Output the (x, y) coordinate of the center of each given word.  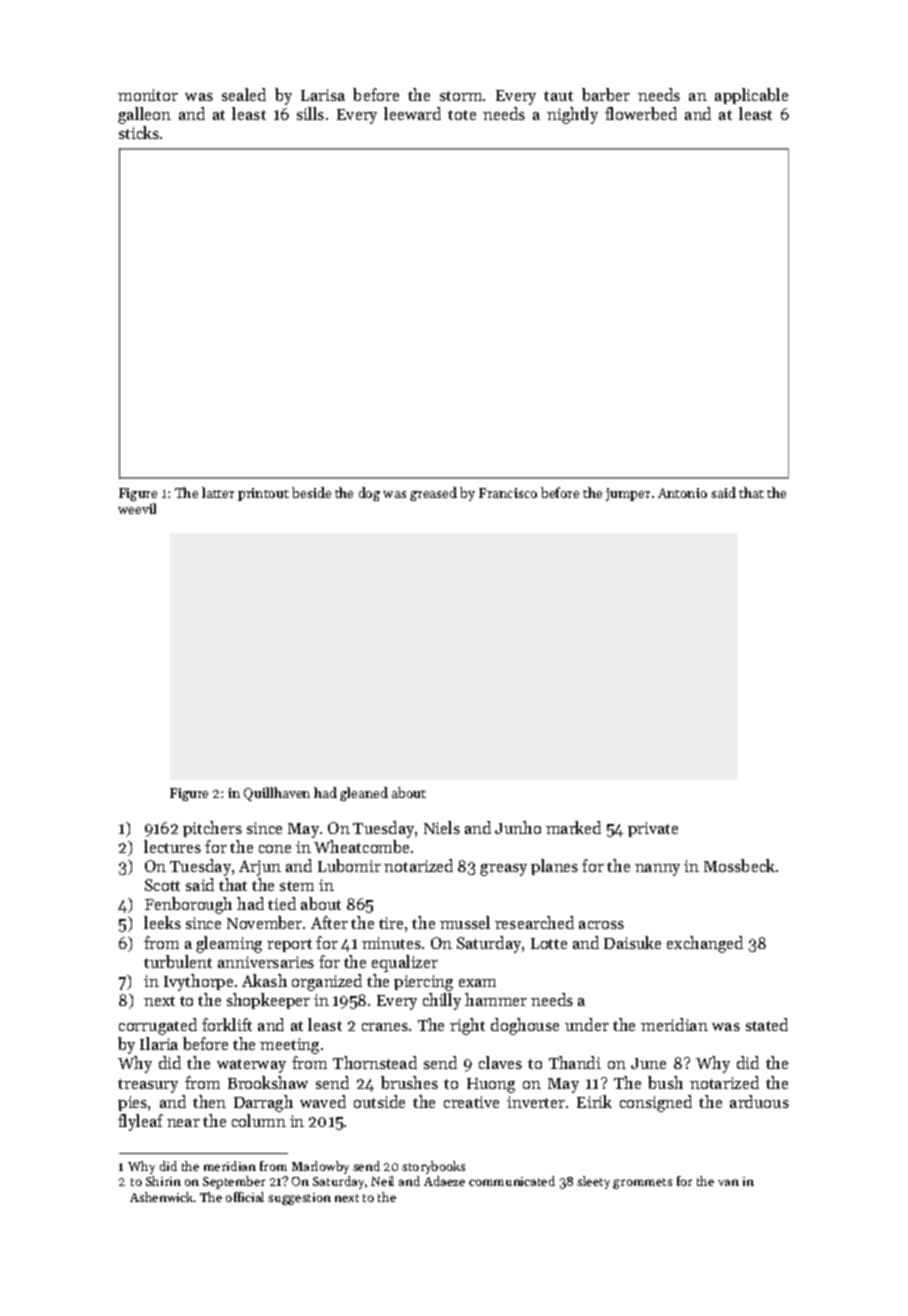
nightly (572, 115)
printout (263, 494)
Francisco (508, 493)
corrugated (158, 1026)
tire (391, 923)
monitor (148, 95)
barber (606, 94)
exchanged (705, 944)
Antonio (682, 493)
